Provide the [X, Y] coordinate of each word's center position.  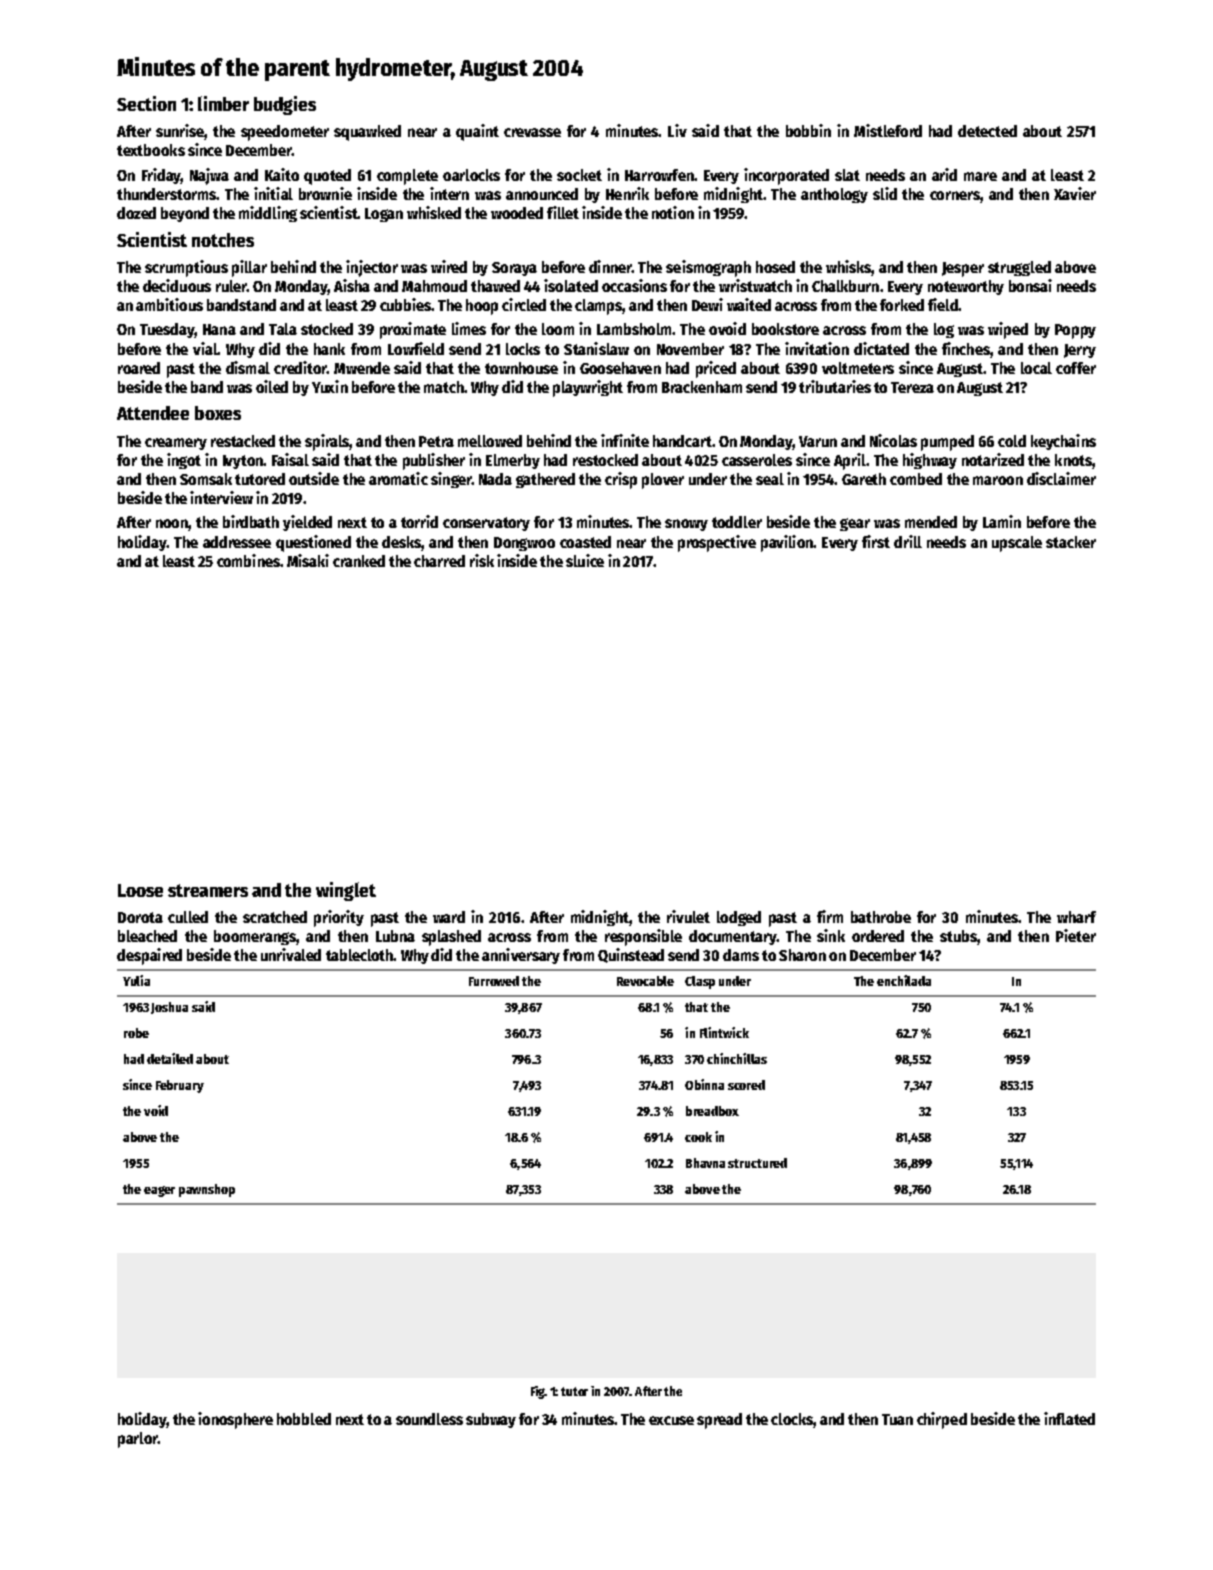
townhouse [521, 368]
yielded [307, 523]
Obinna [704, 1084]
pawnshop [207, 1190]
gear [855, 524]
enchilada [904, 980]
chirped [942, 1420]
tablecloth [360, 955]
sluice [585, 560]
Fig [538, 1392]
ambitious [169, 304]
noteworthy [966, 287]
